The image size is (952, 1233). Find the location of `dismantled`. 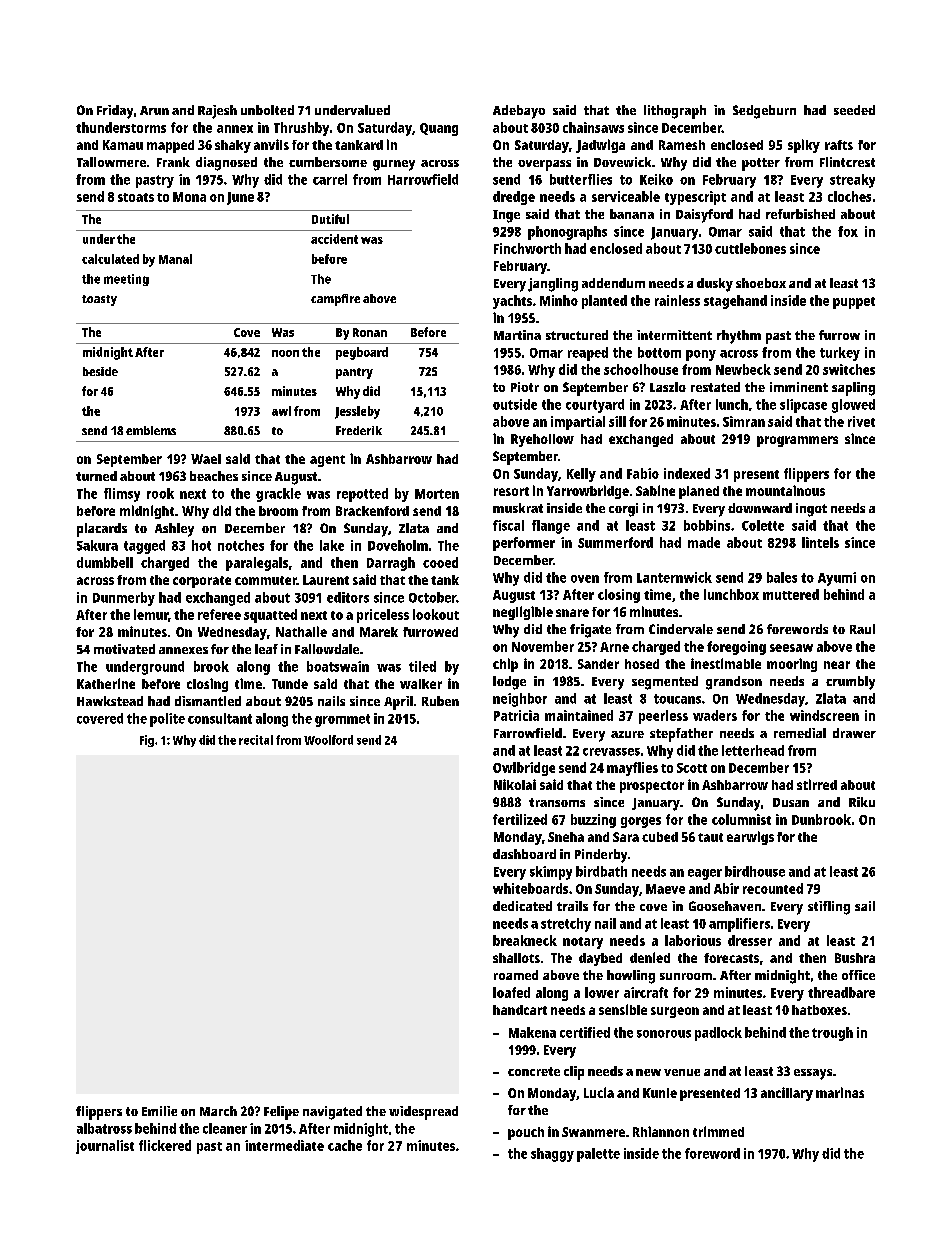

dismantled is located at coordinates (208, 701).
